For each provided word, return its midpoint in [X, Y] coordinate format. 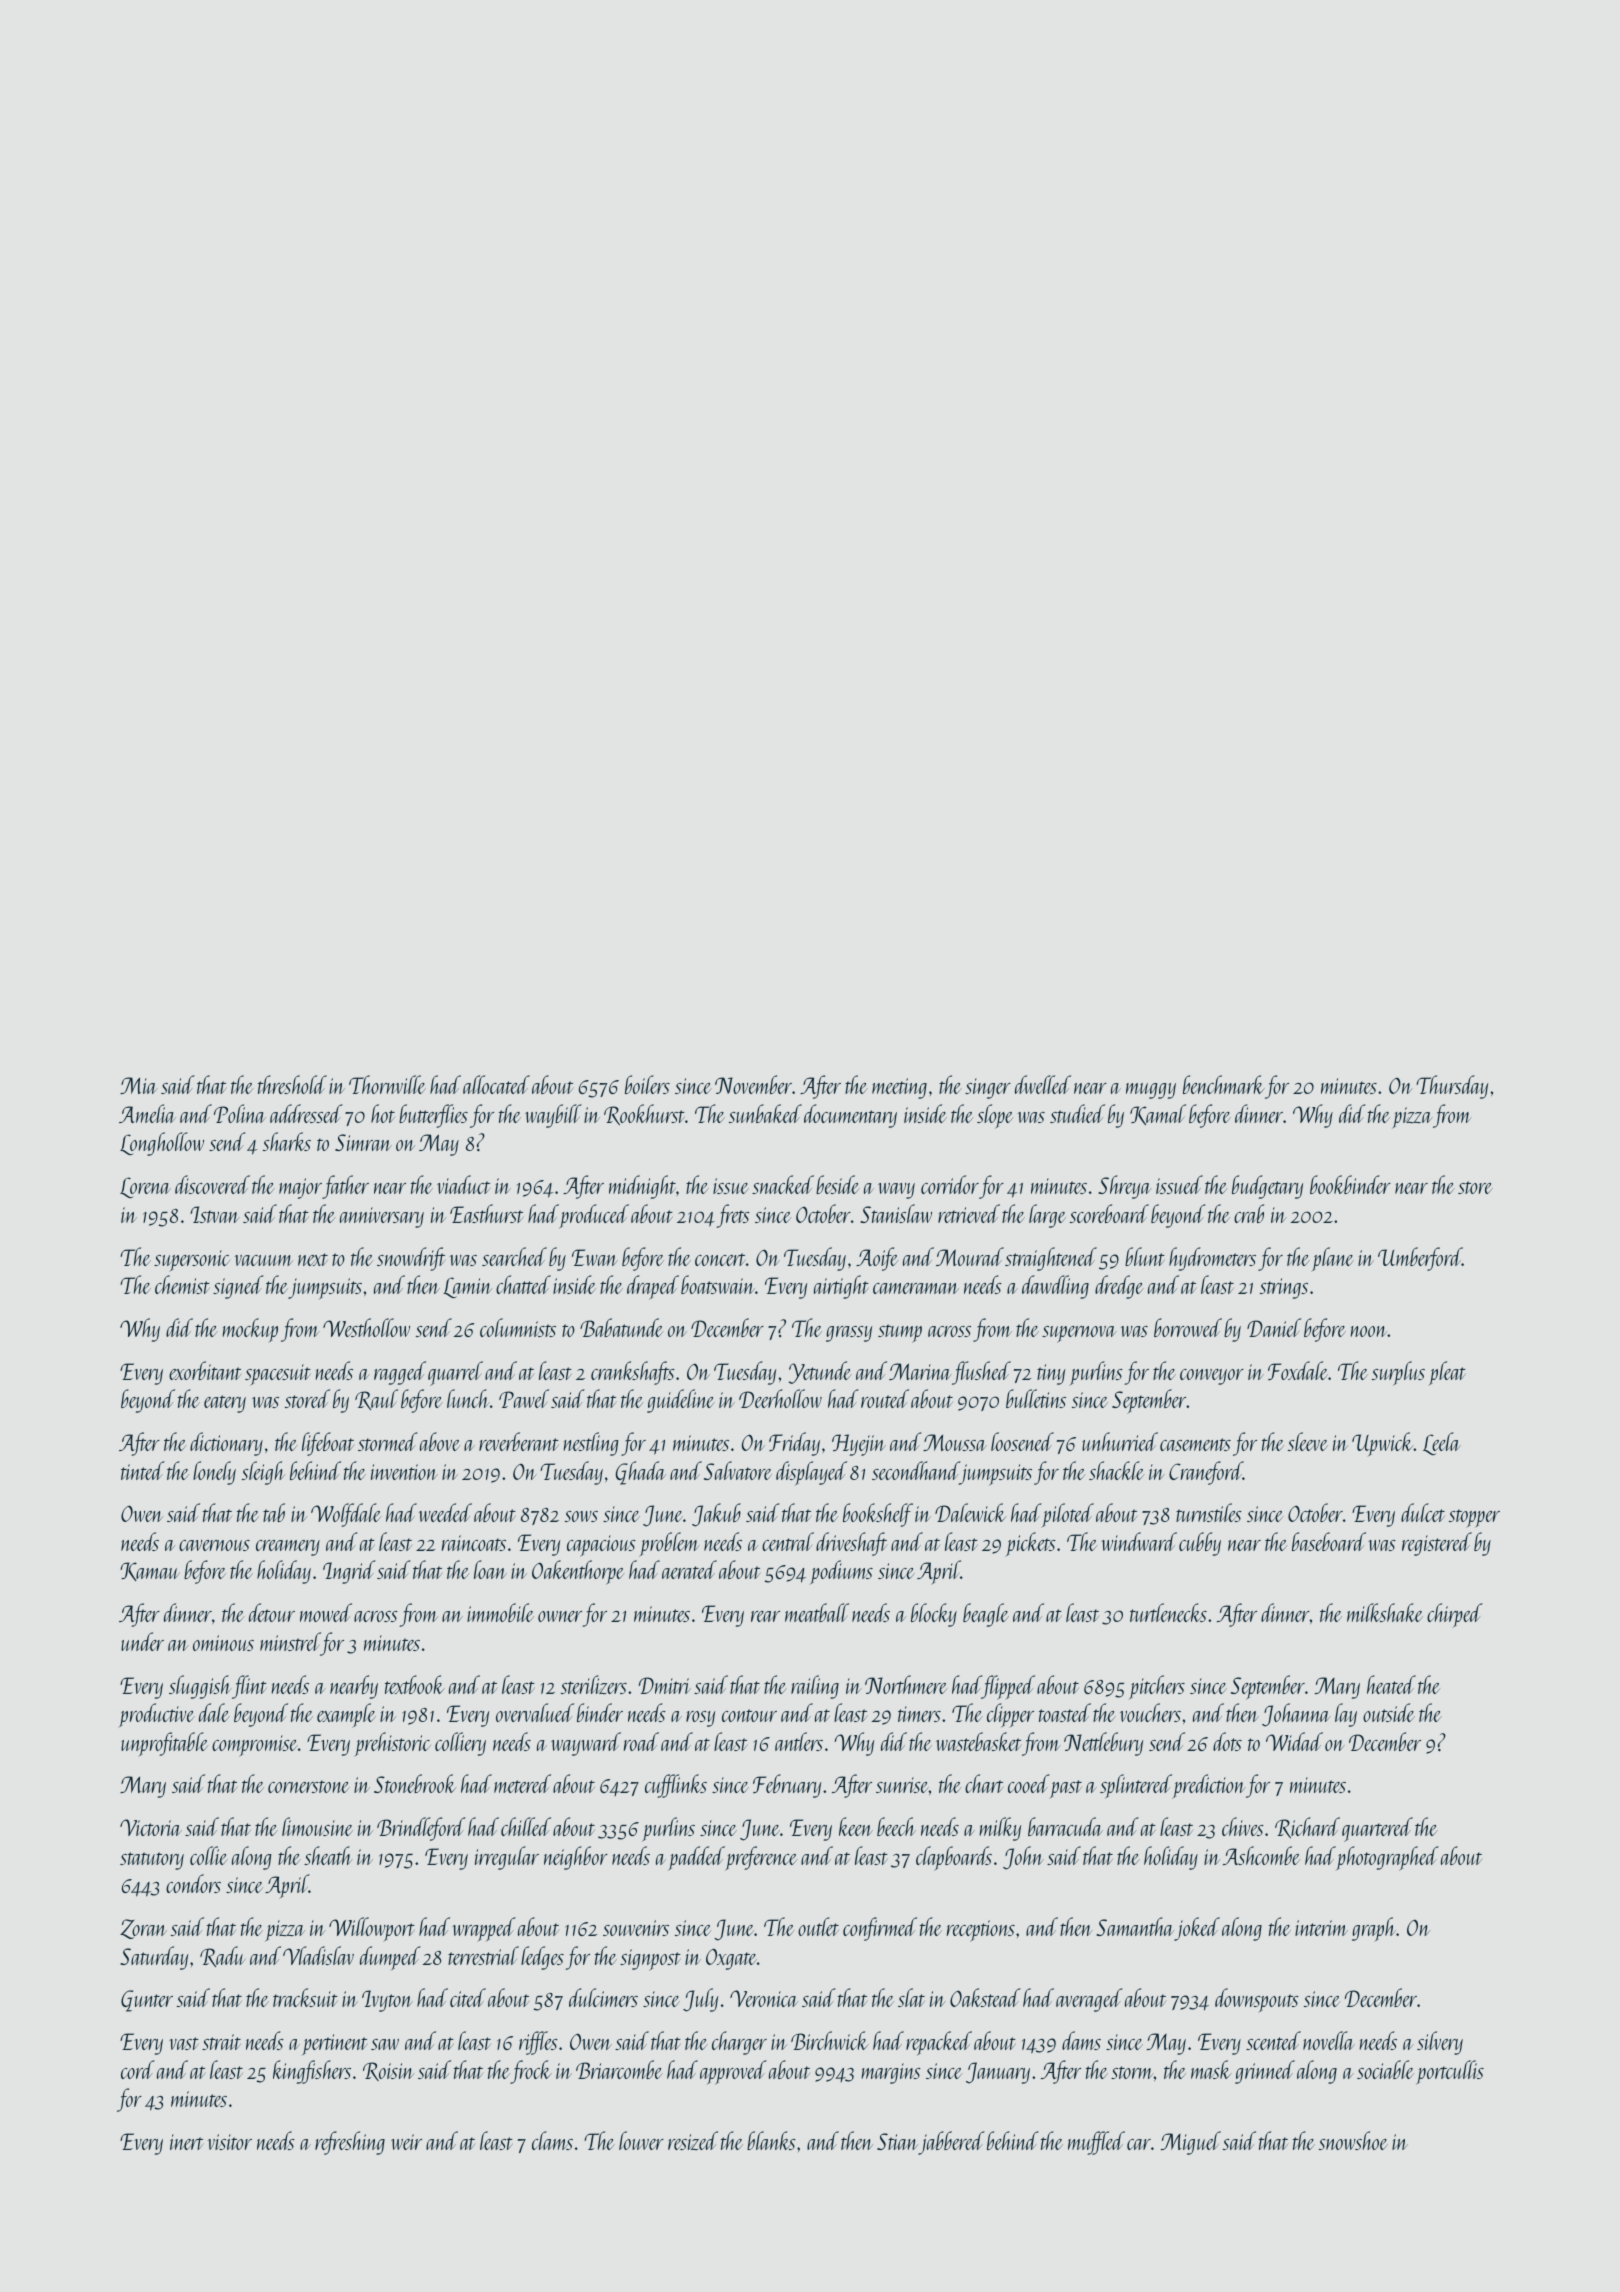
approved [733, 2072]
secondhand [916, 1470]
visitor [230, 2142]
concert [720, 1259]
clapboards [954, 1858]
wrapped [484, 1929]
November [753, 1084]
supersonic [192, 1261]
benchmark [1224, 1084]
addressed [306, 1113]
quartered [1377, 1829]
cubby [1200, 1544]
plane [1332, 1259]
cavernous [214, 1545]
